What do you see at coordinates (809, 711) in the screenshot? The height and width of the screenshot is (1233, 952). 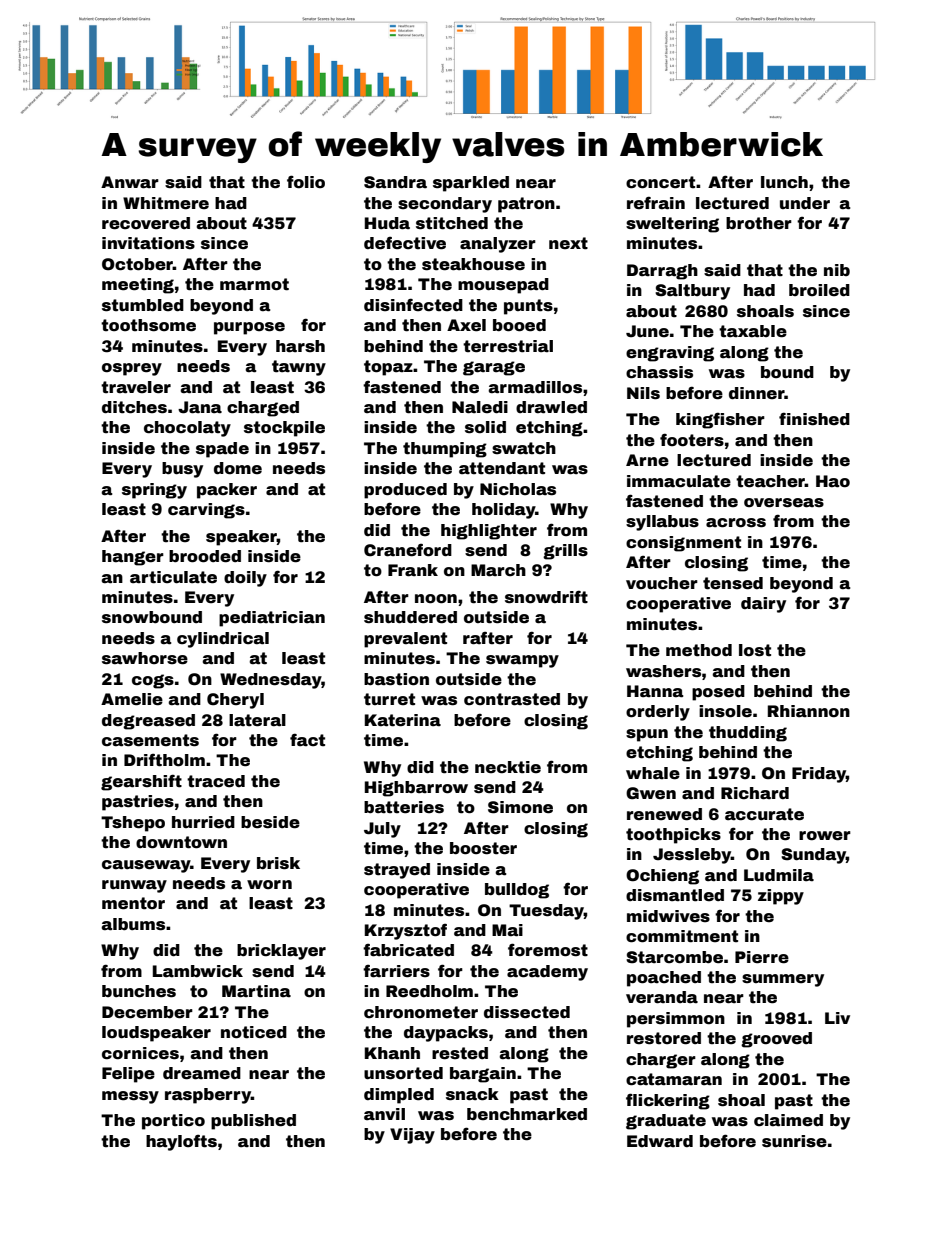 I see `Rhiannon` at bounding box center [809, 711].
